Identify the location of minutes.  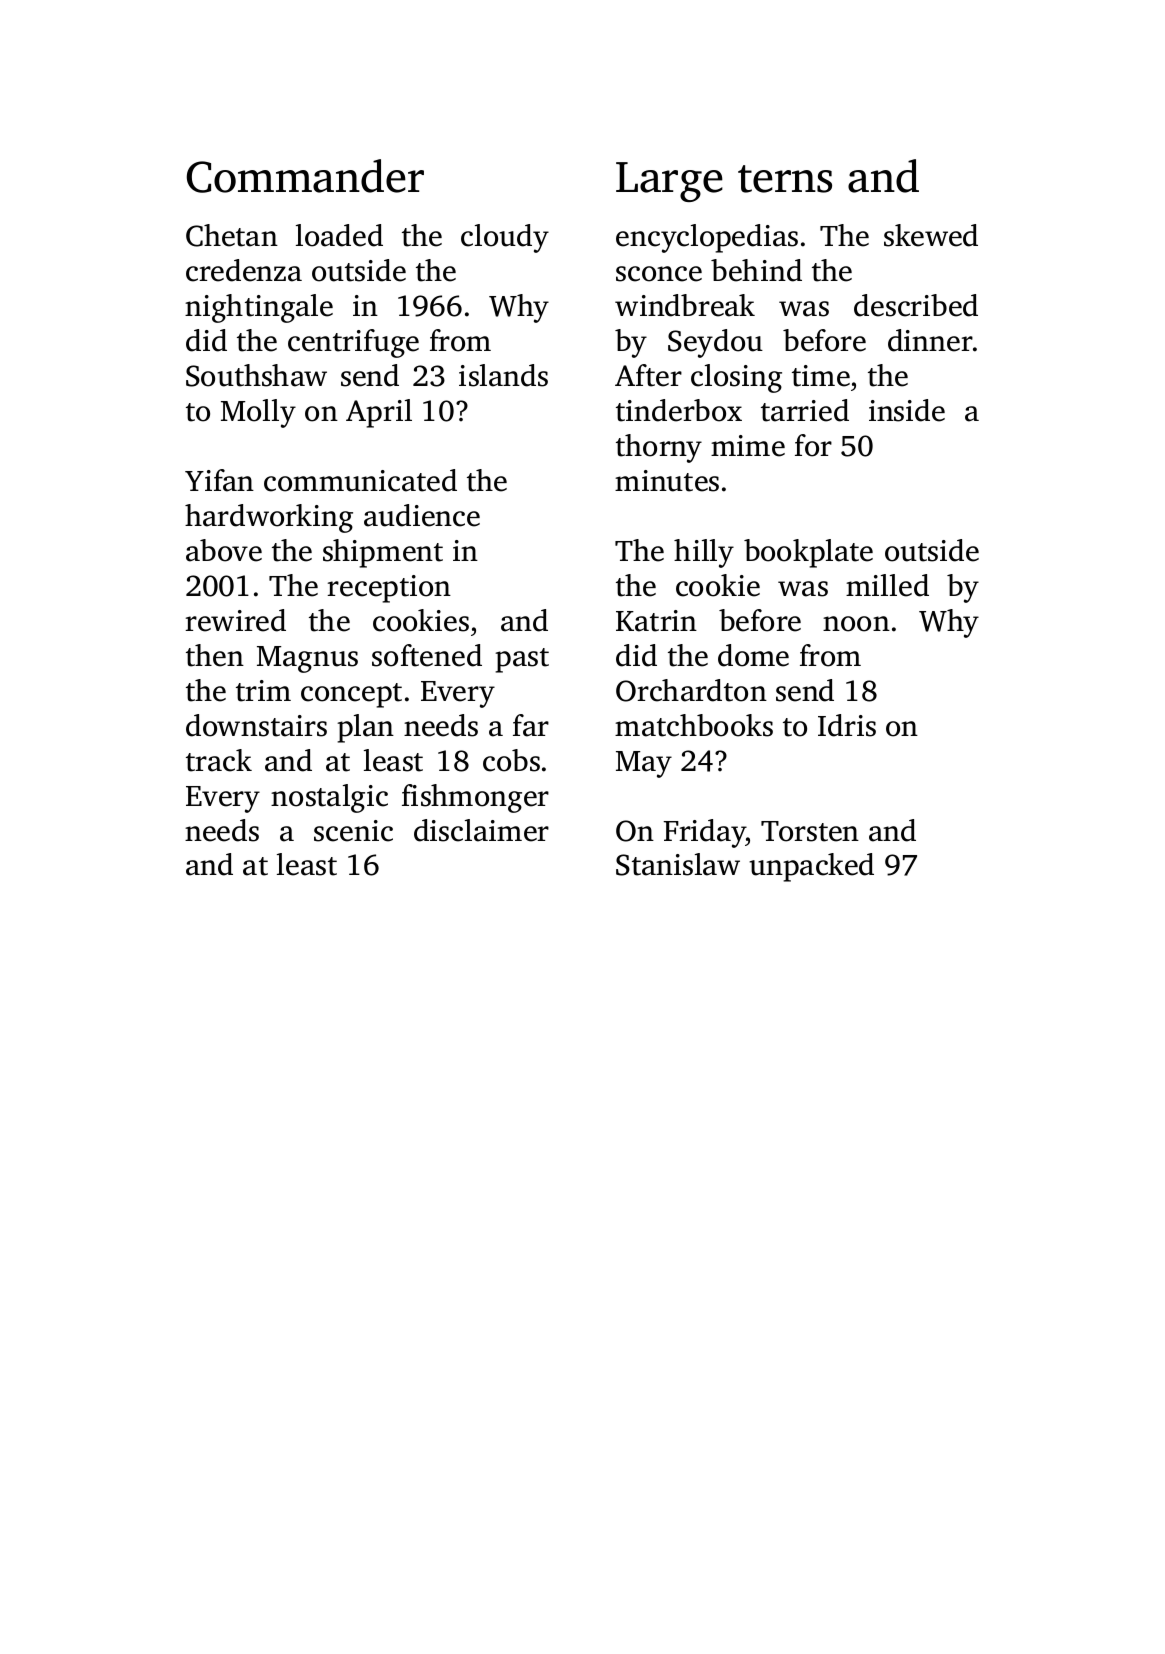
(667, 481).
